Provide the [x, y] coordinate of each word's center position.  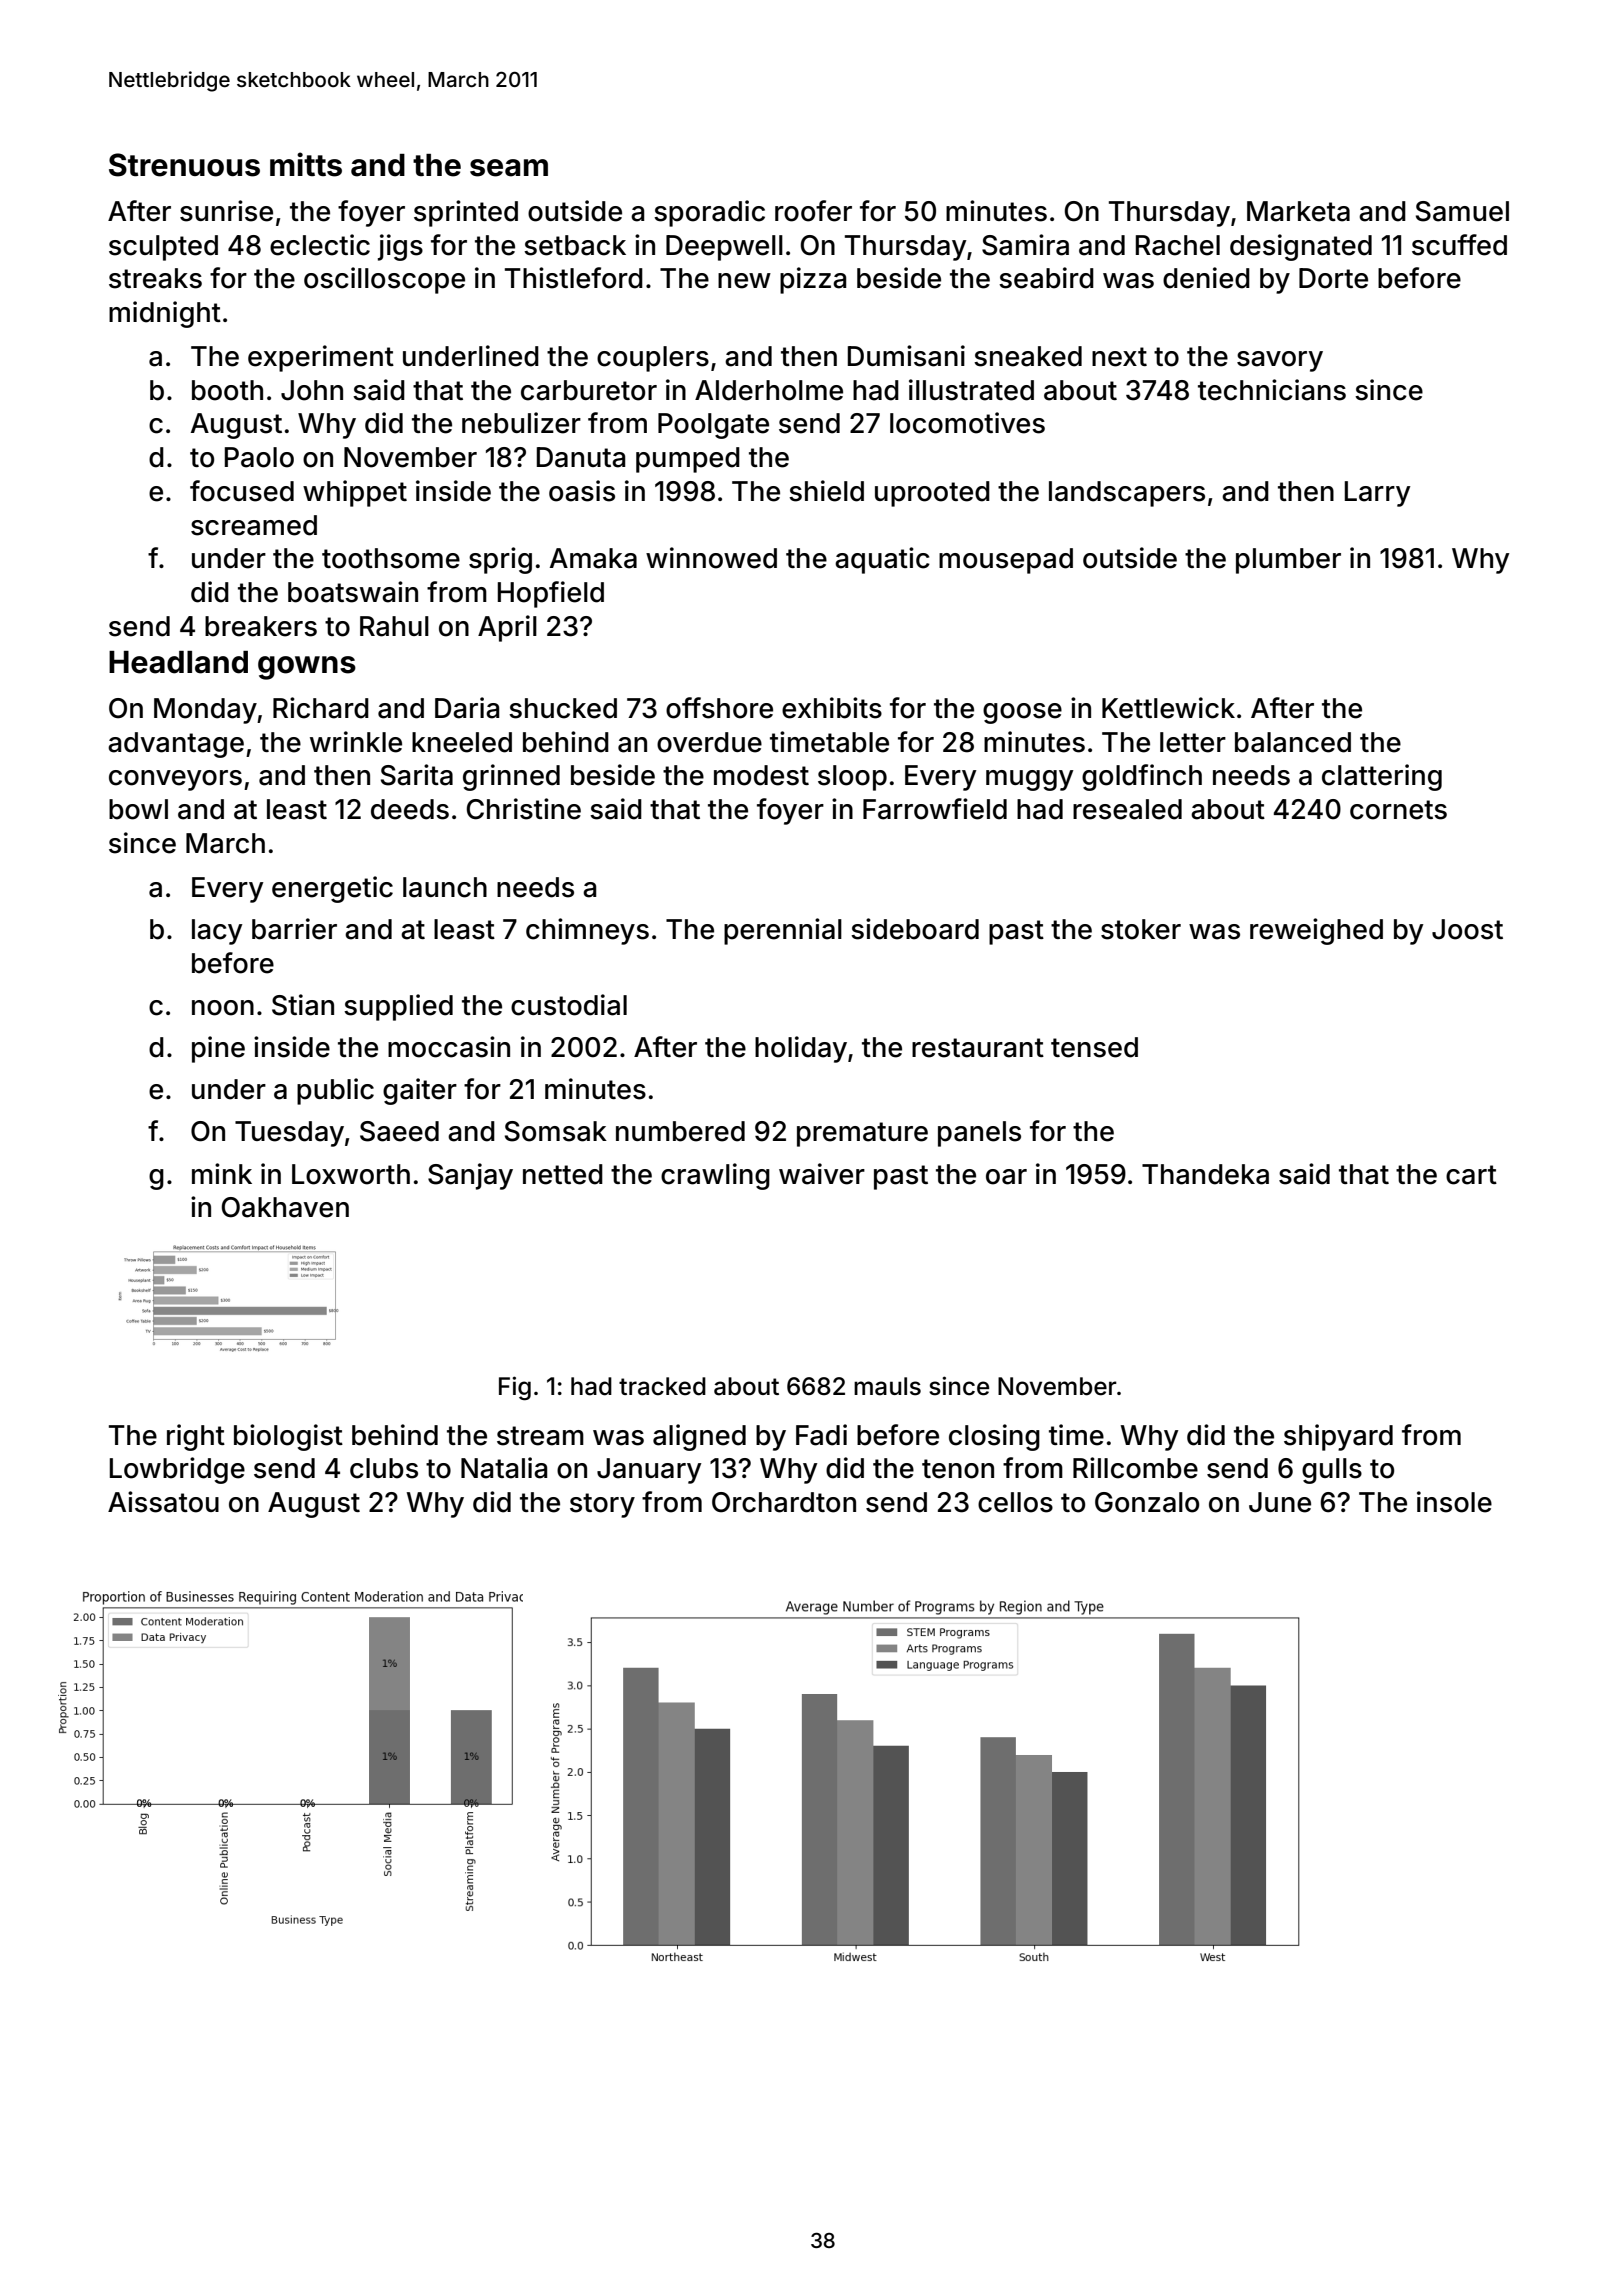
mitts [306, 164]
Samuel [1462, 211]
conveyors [175, 780]
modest [761, 775]
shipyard [1338, 1437]
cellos [1015, 1502]
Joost [1467, 929]
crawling [715, 1176]
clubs [384, 1468]
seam [509, 168]
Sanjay [470, 1176]
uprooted [932, 494]
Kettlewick [1168, 708]
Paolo [259, 457]
